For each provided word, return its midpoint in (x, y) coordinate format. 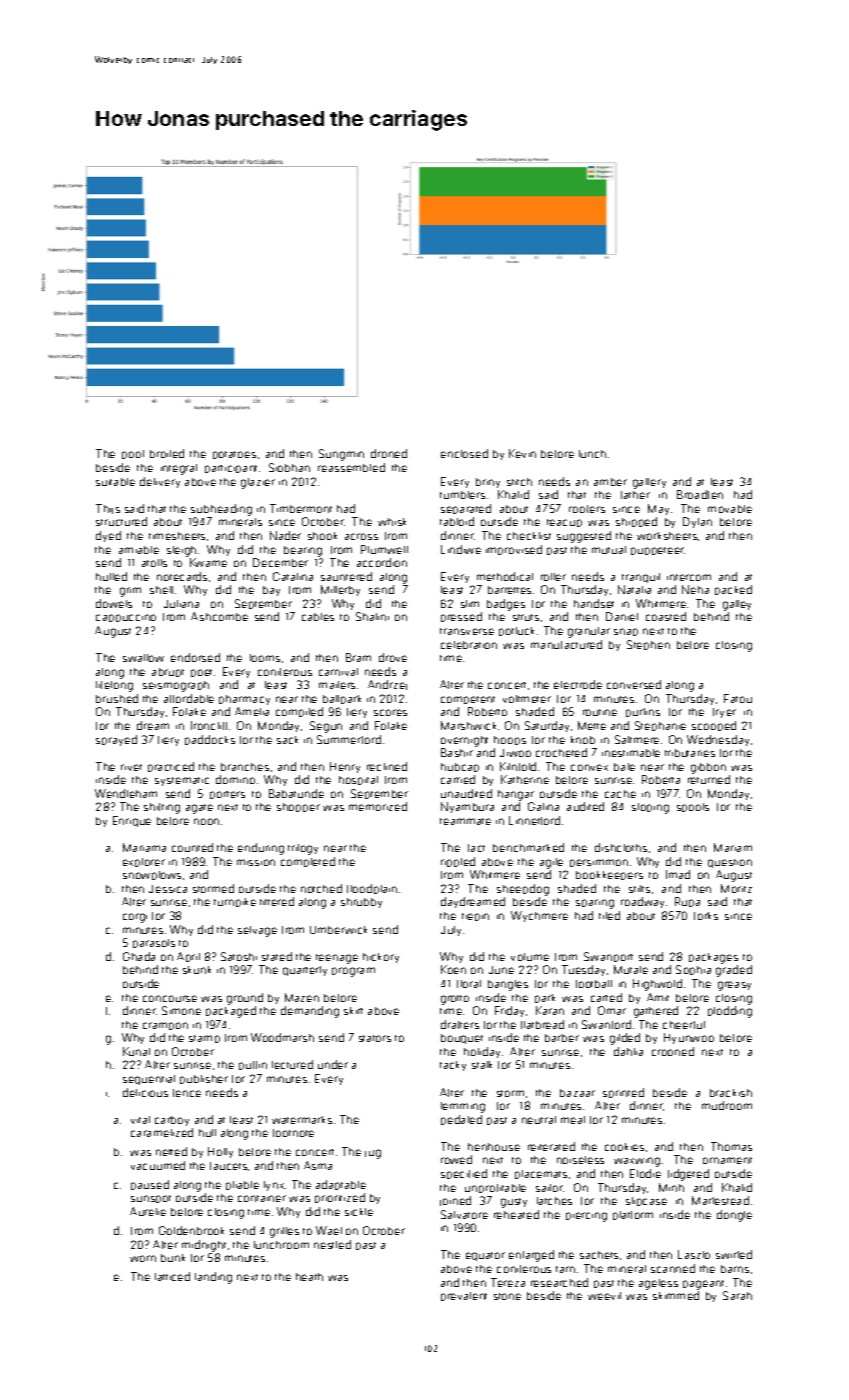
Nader (285, 535)
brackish (731, 1093)
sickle (359, 1212)
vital (140, 1120)
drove (393, 657)
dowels (114, 603)
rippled (458, 862)
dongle (734, 1216)
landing (213, 1278)
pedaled (461, 1120)
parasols (154, 943)
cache (620, 794)
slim (470, 604)
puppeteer (658, 551)
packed (733, 590)
